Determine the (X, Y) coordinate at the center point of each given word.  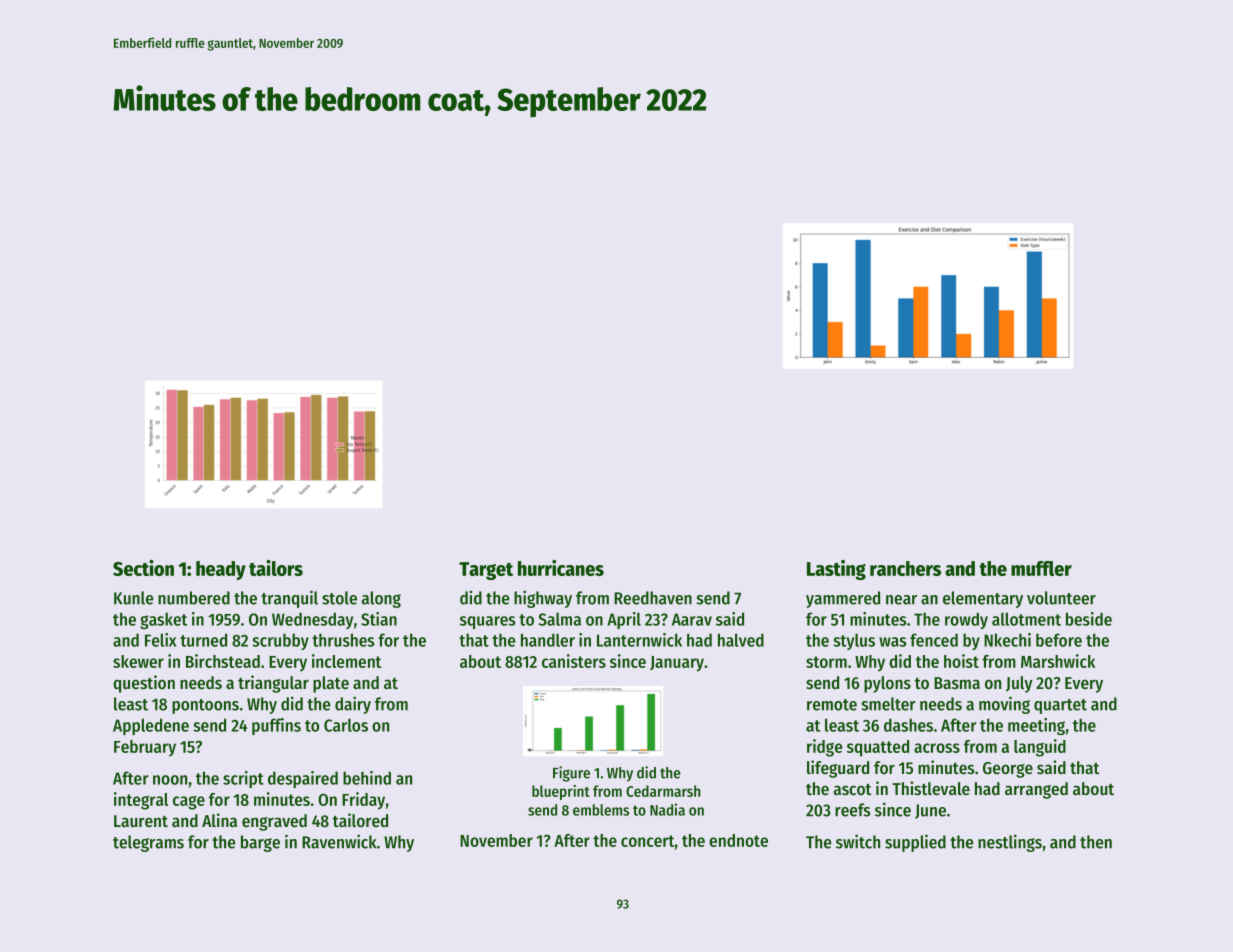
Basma (957, 683)
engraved (274, 822)
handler (548, 640)
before (1059, 640)
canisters (574, 661)
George (1008, 770)
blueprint (561, 792)
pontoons (205, 706)
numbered (194, 598)
